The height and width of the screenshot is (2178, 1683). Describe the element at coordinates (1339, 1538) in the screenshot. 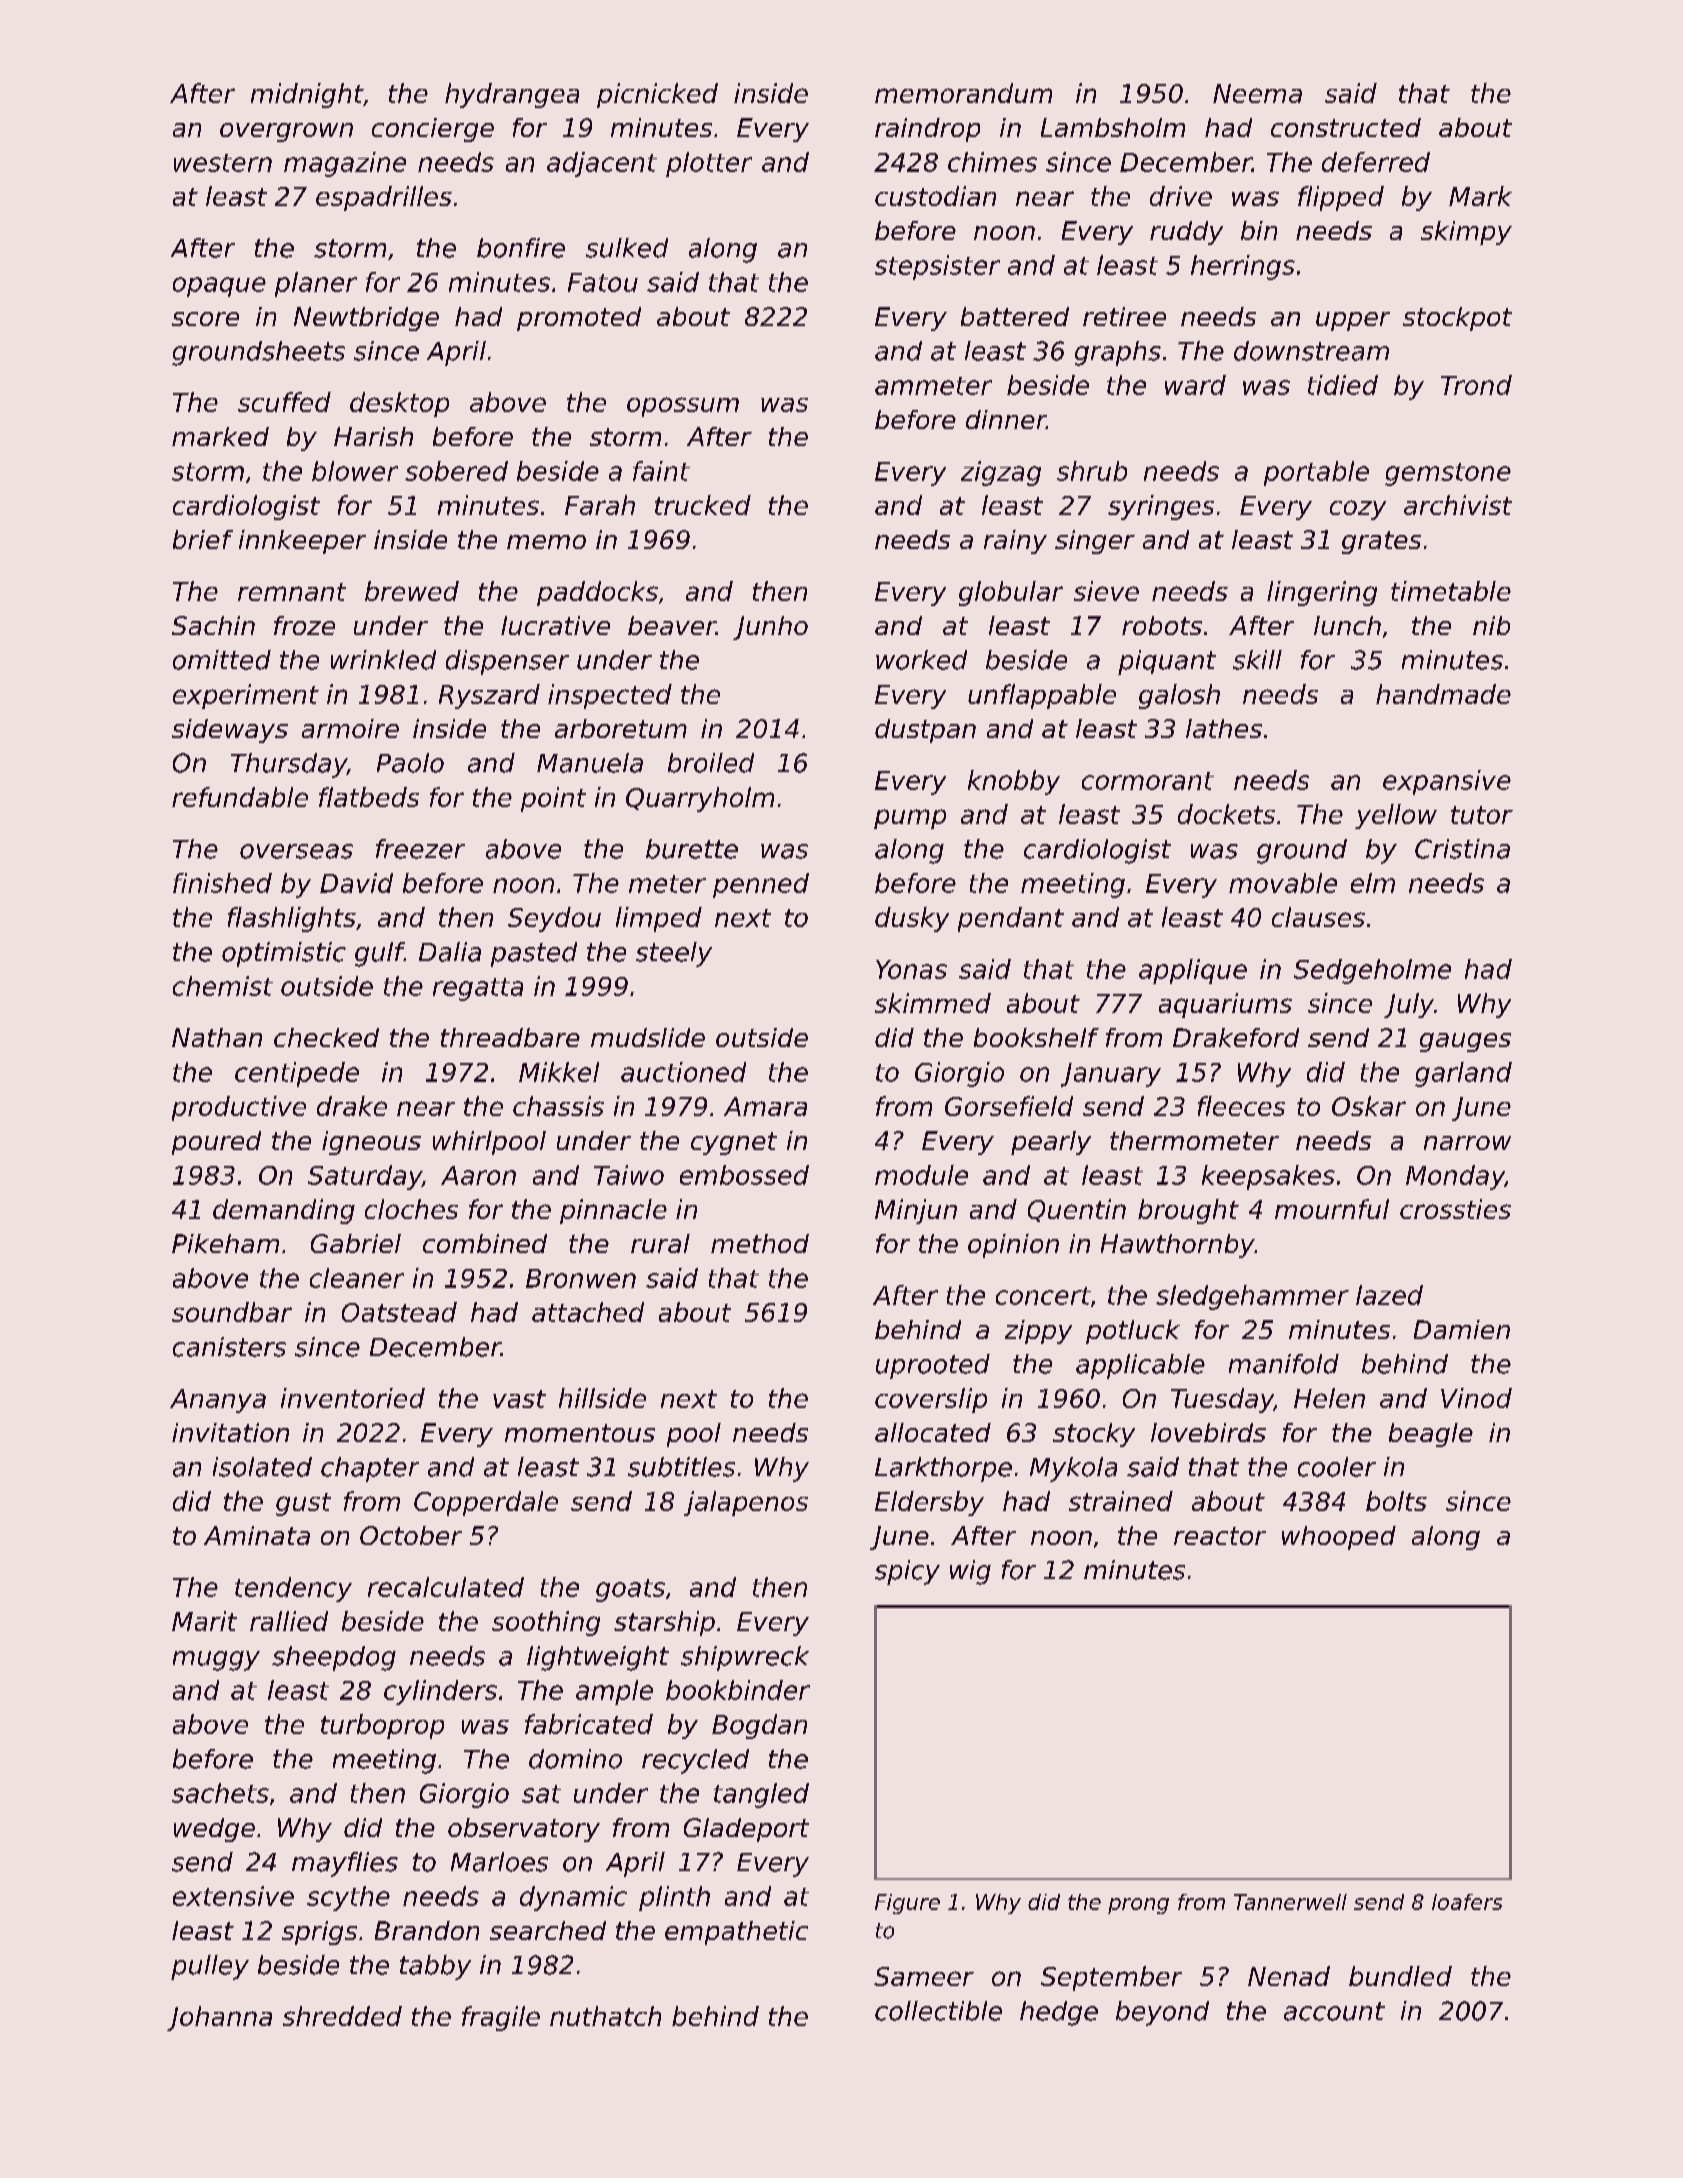

I see `whooped` at that location.
